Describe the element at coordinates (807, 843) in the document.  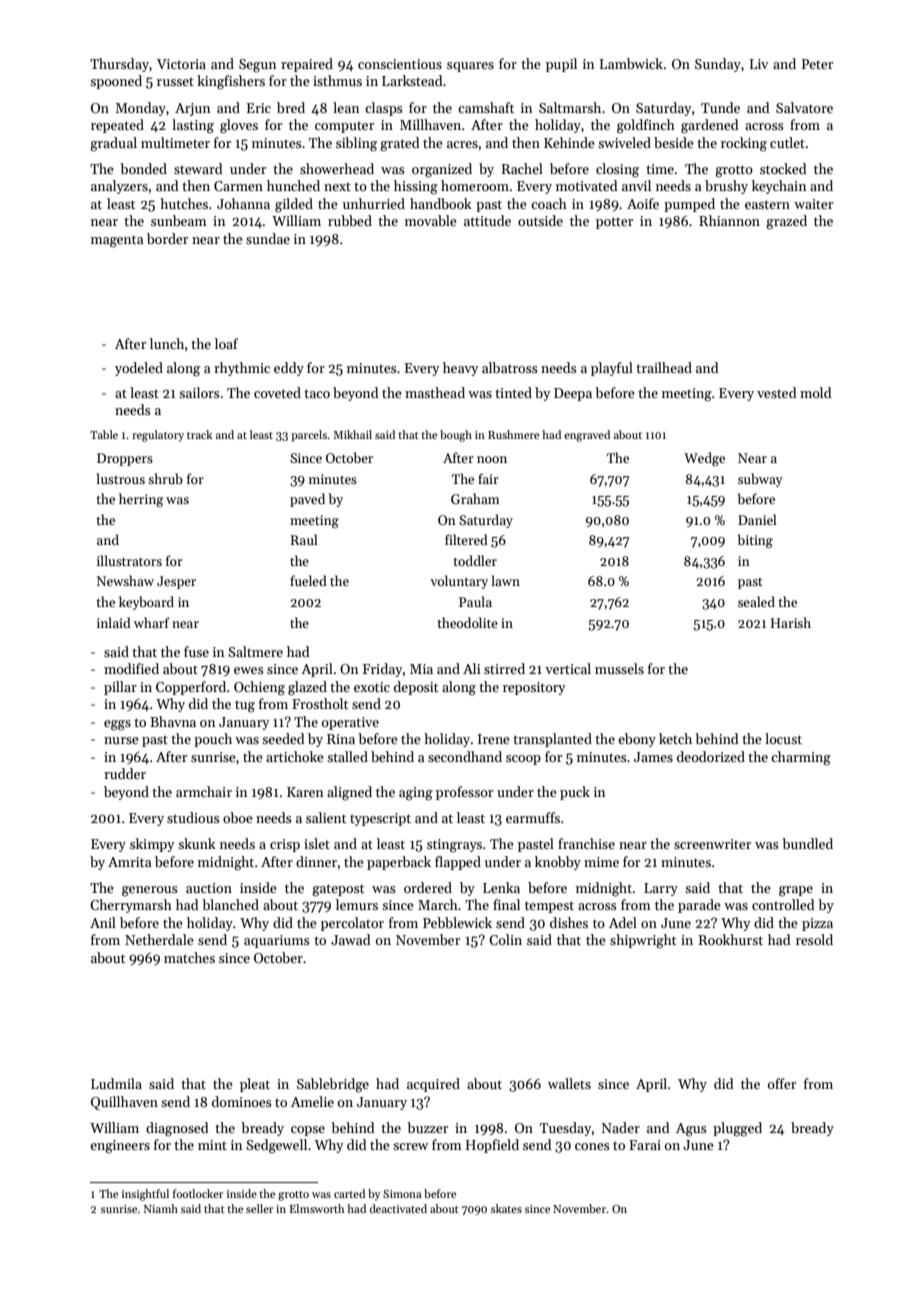
I see `bundled` at that location.
